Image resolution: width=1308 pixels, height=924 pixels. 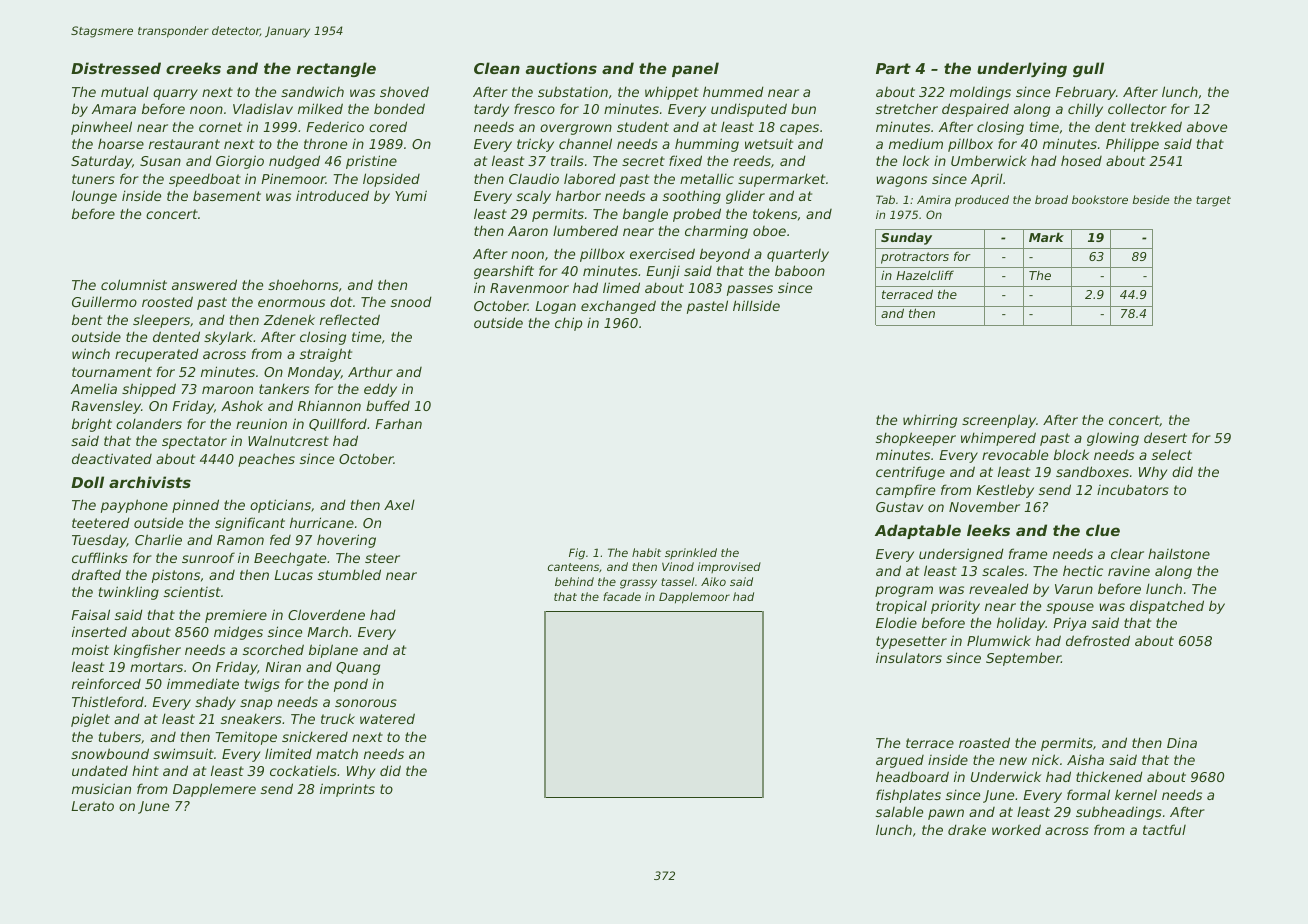 What do you see at coordinates (116, 68) in the screenshot?
I see `Distressed` at bounding box center [116, 68].
